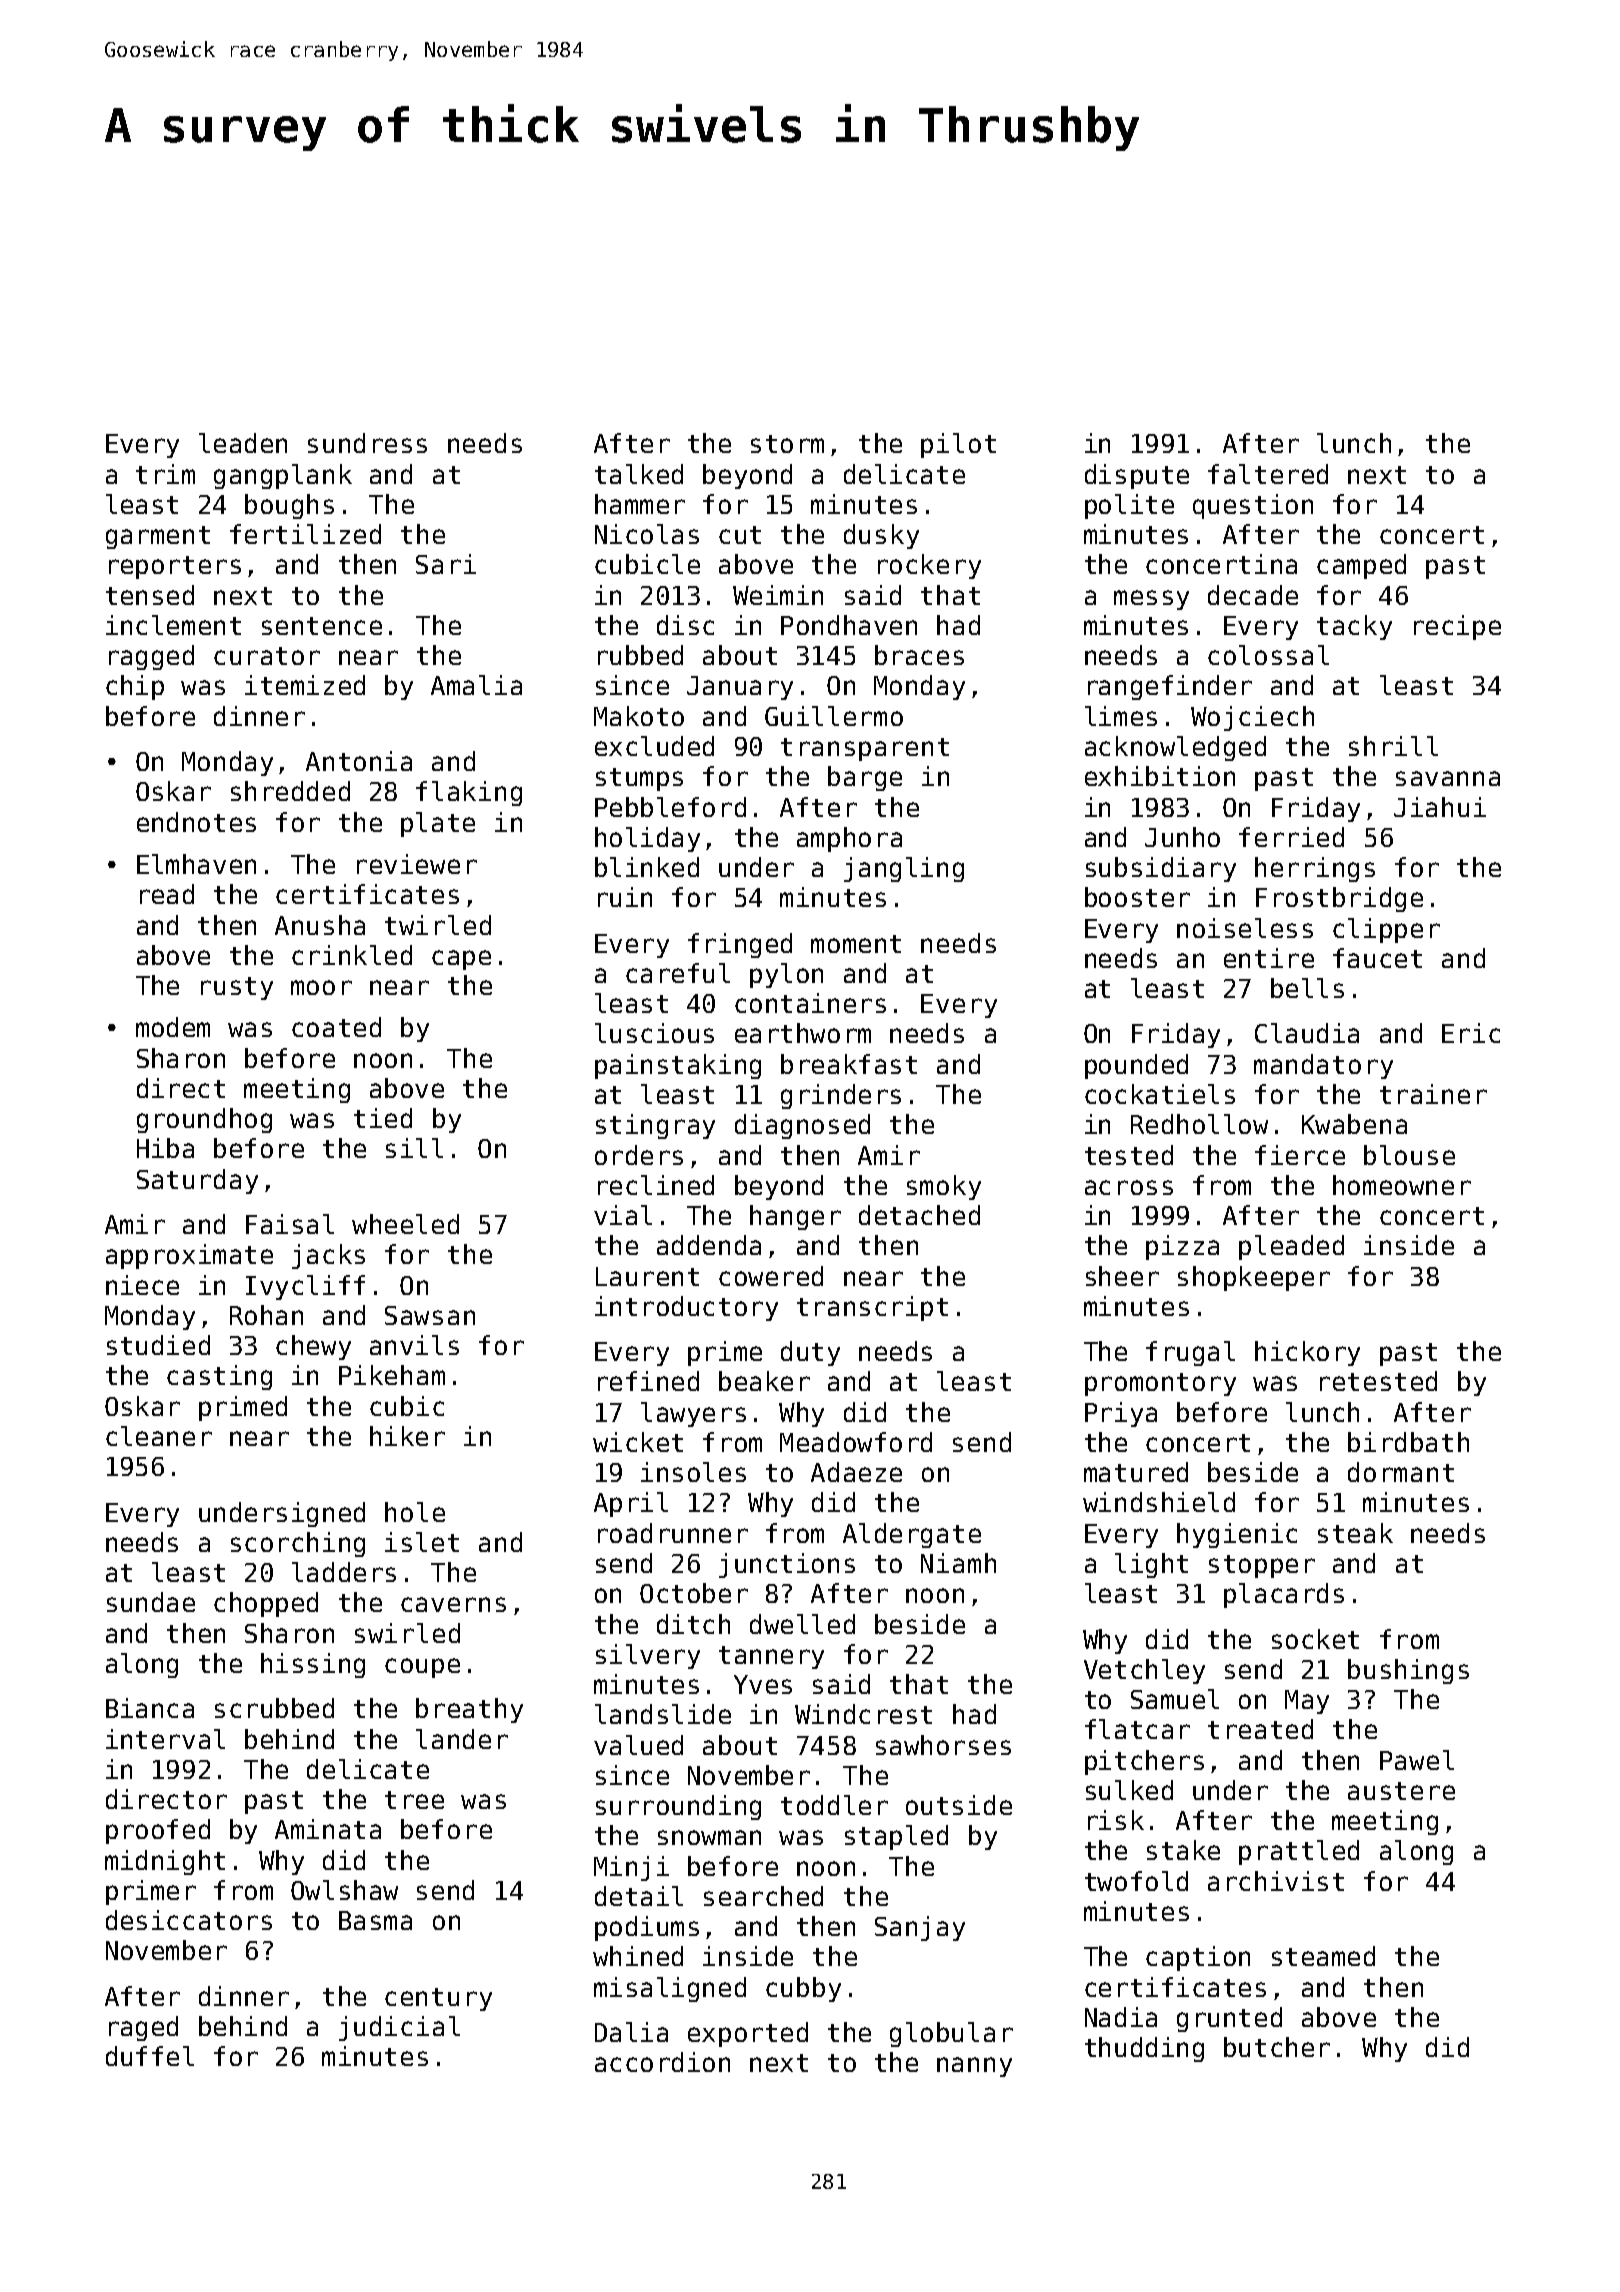  Describe the element at coordinates (375, 1920) in the screenshot. I see `Basma` at that location.
